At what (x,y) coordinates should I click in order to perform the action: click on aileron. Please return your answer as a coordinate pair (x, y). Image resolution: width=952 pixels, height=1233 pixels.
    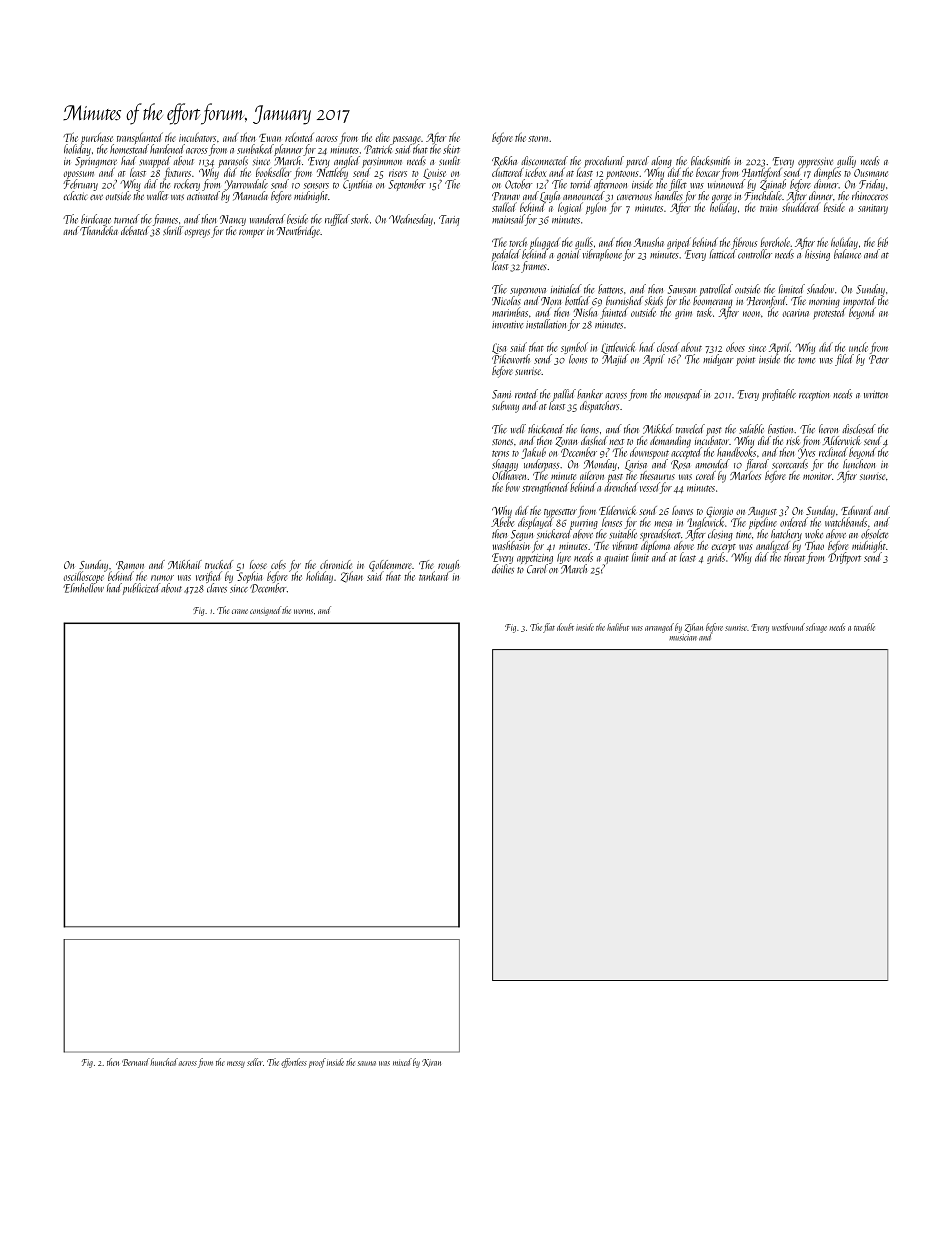
    Looking at the image, I should click on (592, 475).
